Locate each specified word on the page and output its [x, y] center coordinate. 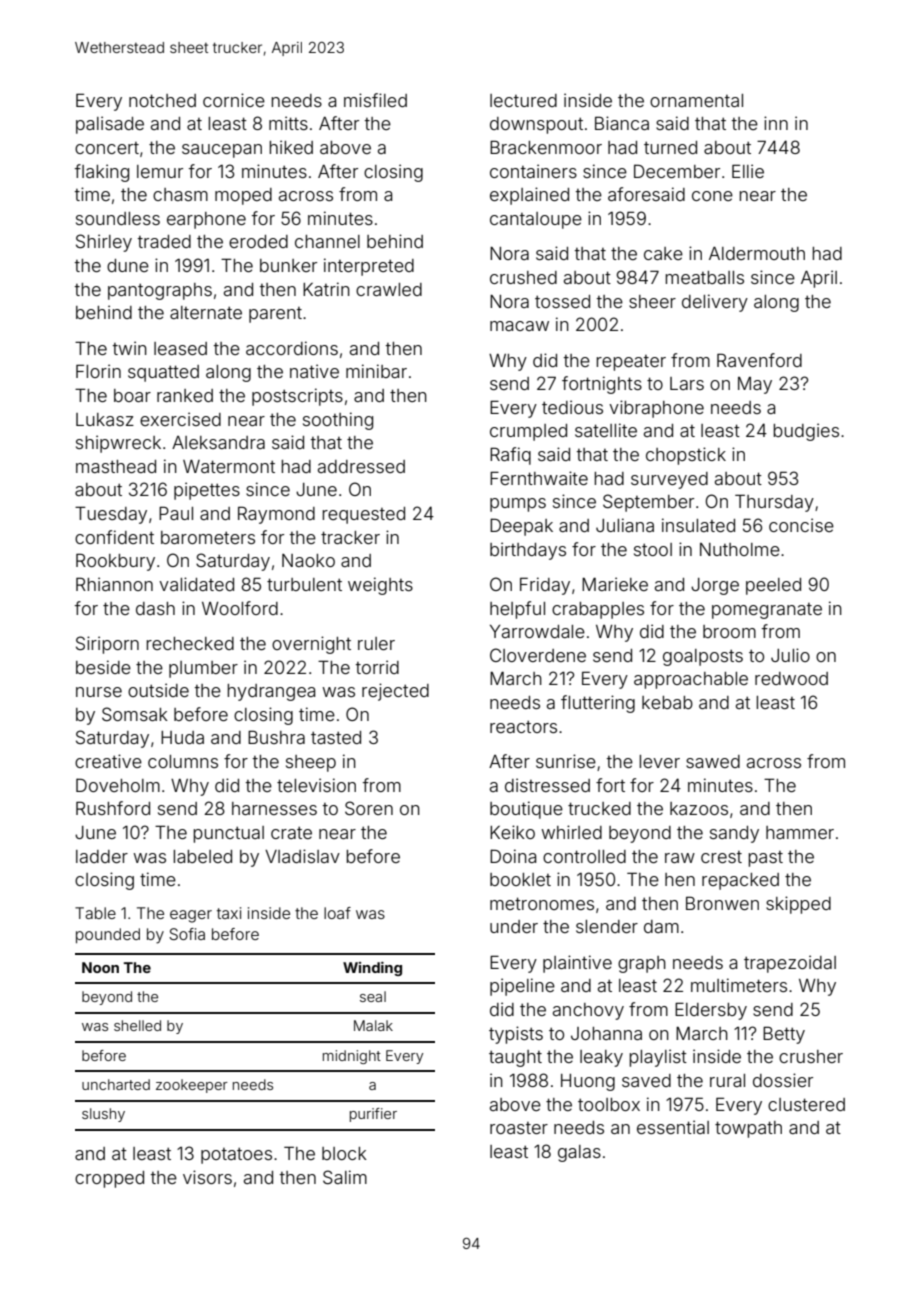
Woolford [240, 608]
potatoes [236, 1156]
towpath [748, 1129]
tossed [562, 301]
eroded [258, 241]
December [677, 171]
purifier [373, 1115]
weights [380, 586]
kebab [667, 702]
